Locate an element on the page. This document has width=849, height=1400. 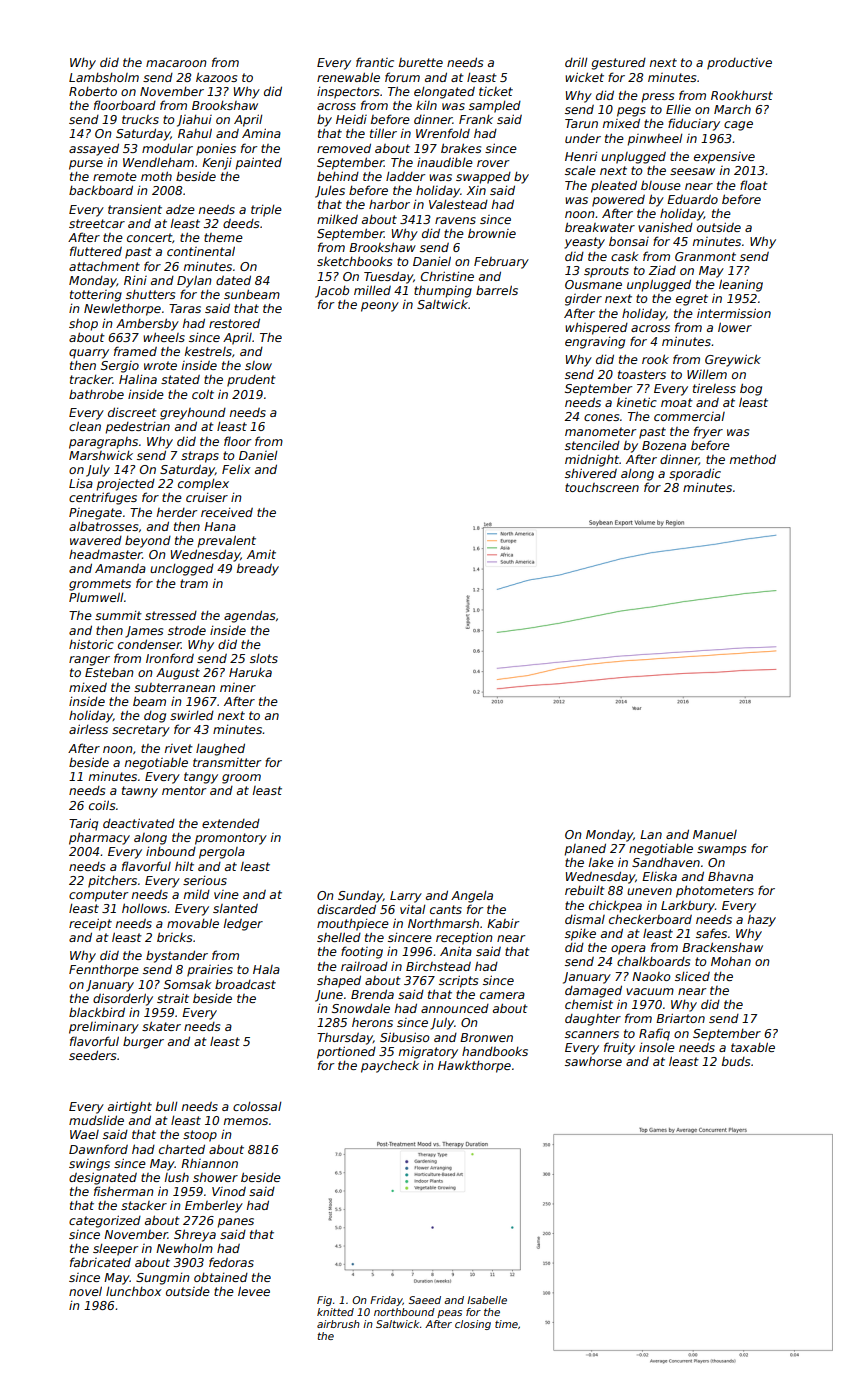
Heidi is located at coordinates (351, 119).
